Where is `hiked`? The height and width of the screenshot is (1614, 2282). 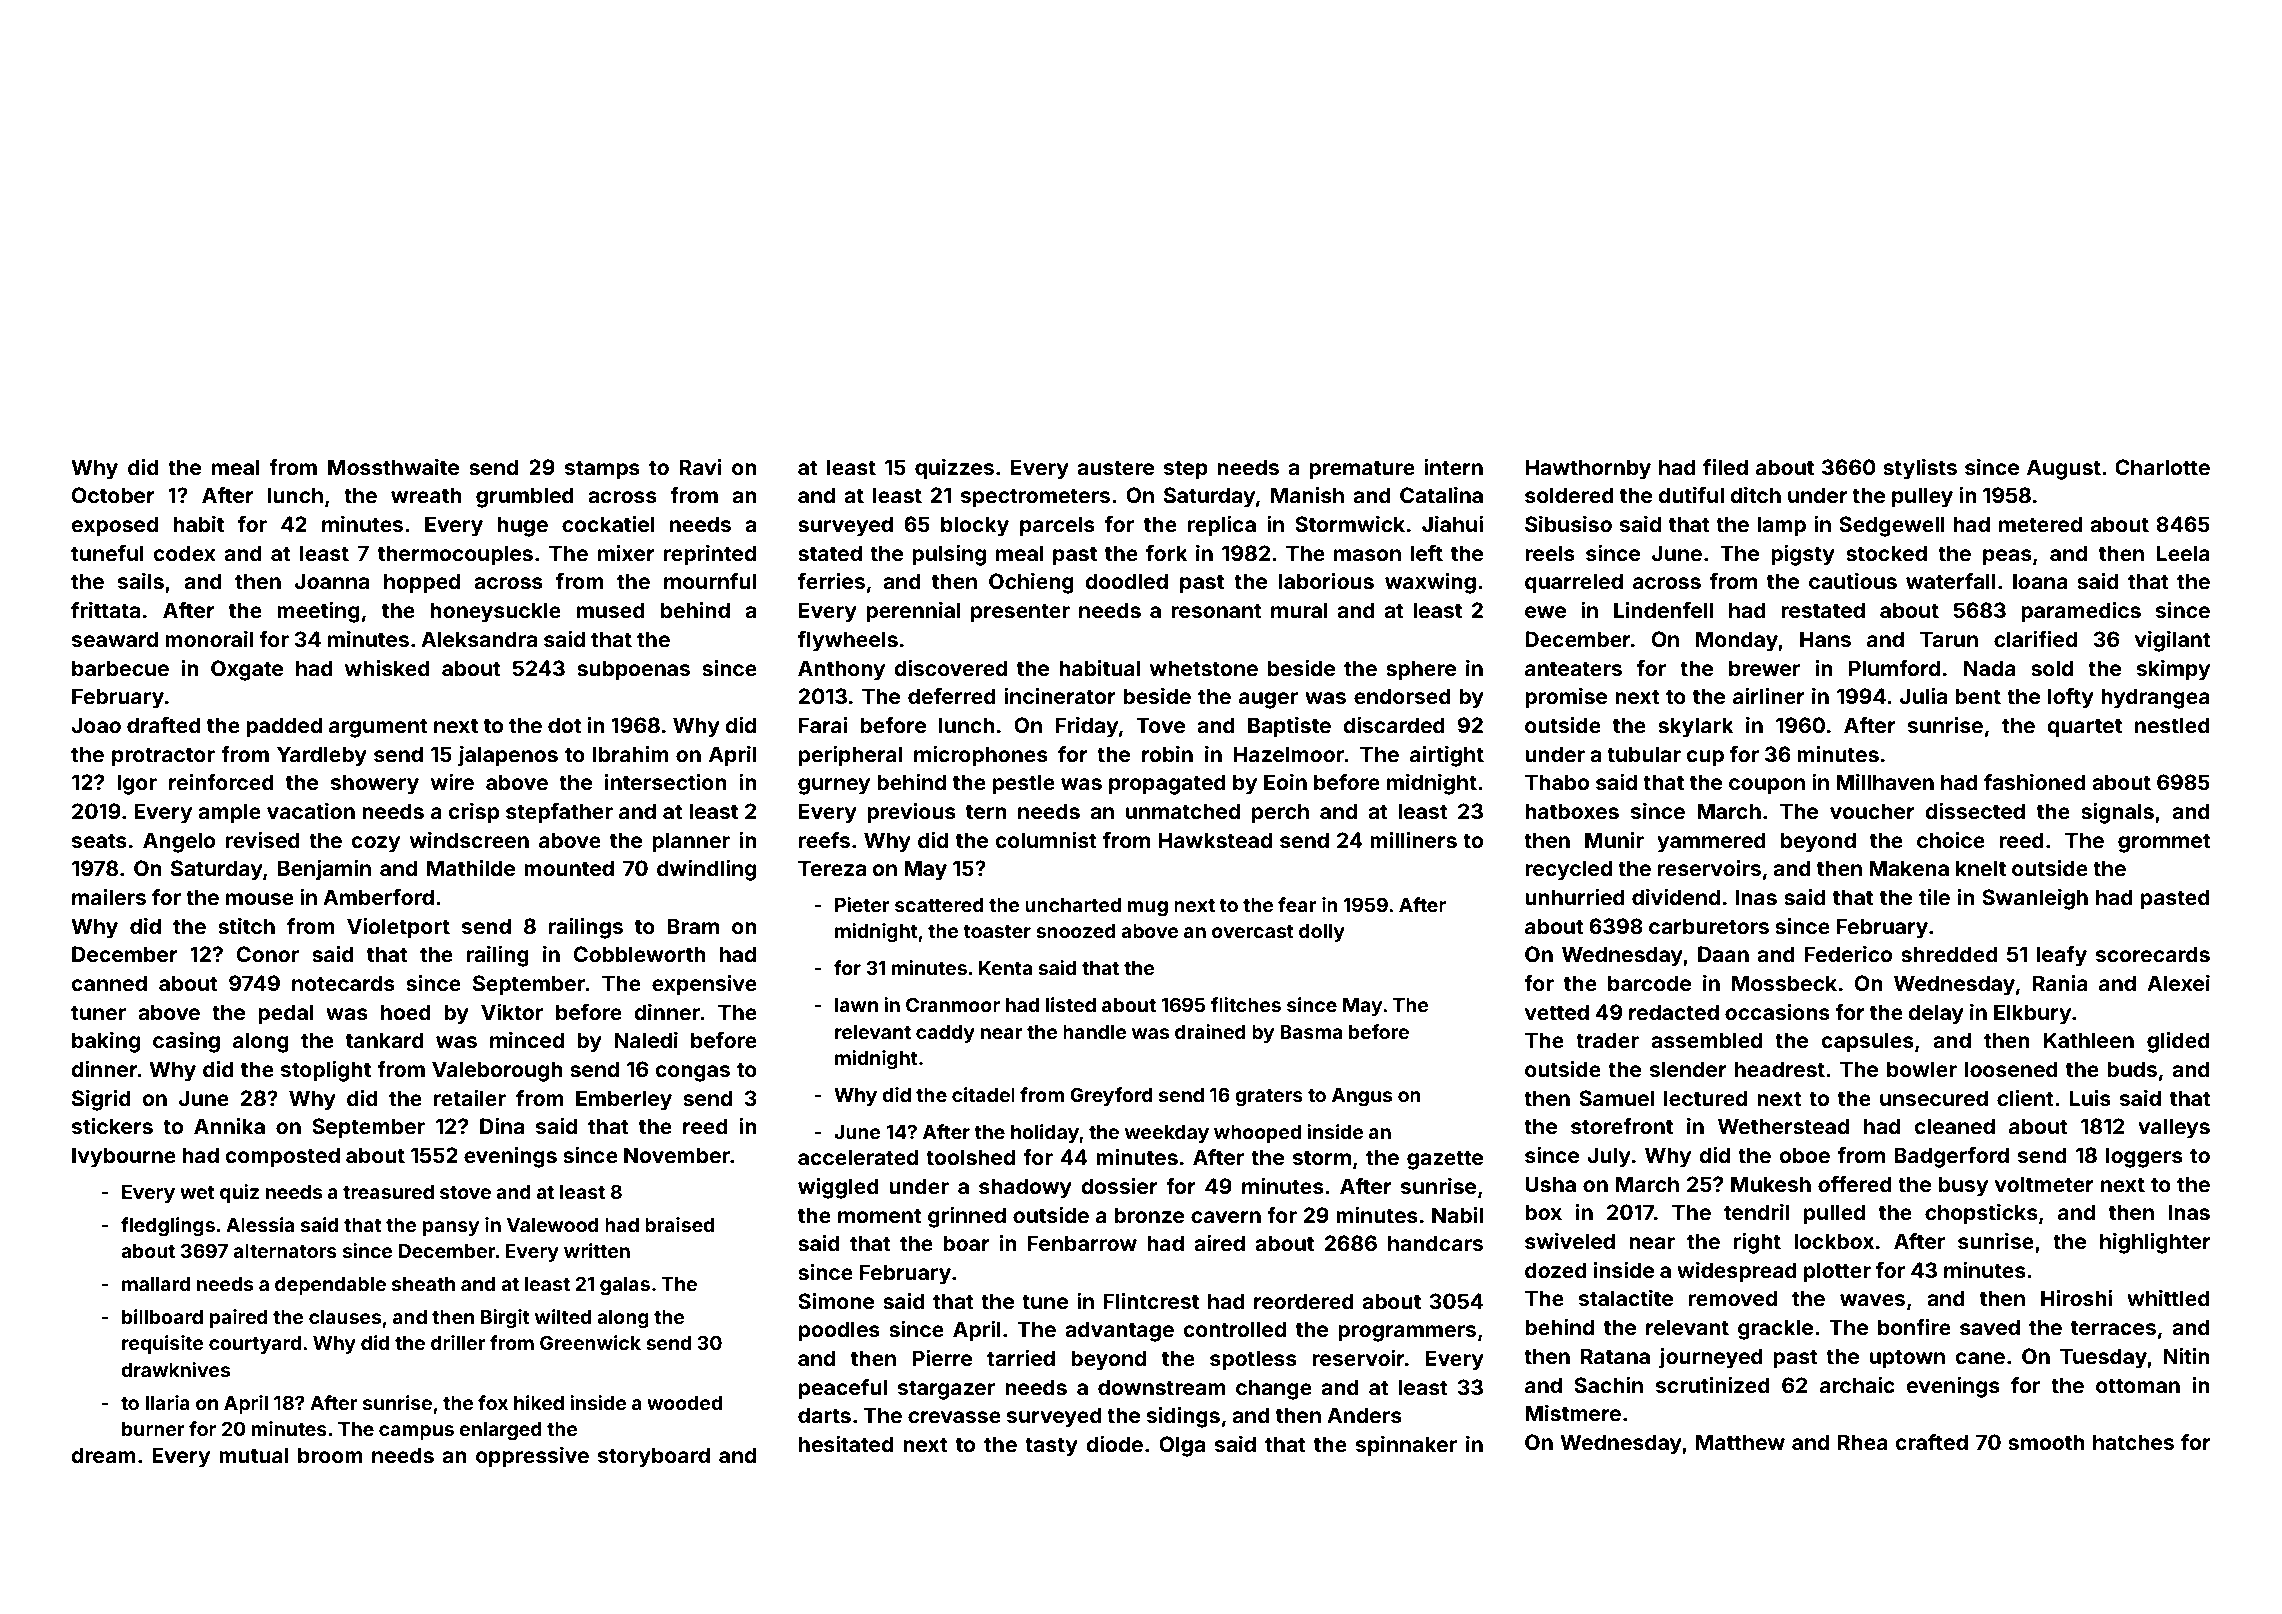
hiked is located at coordinates (539, 1402).
